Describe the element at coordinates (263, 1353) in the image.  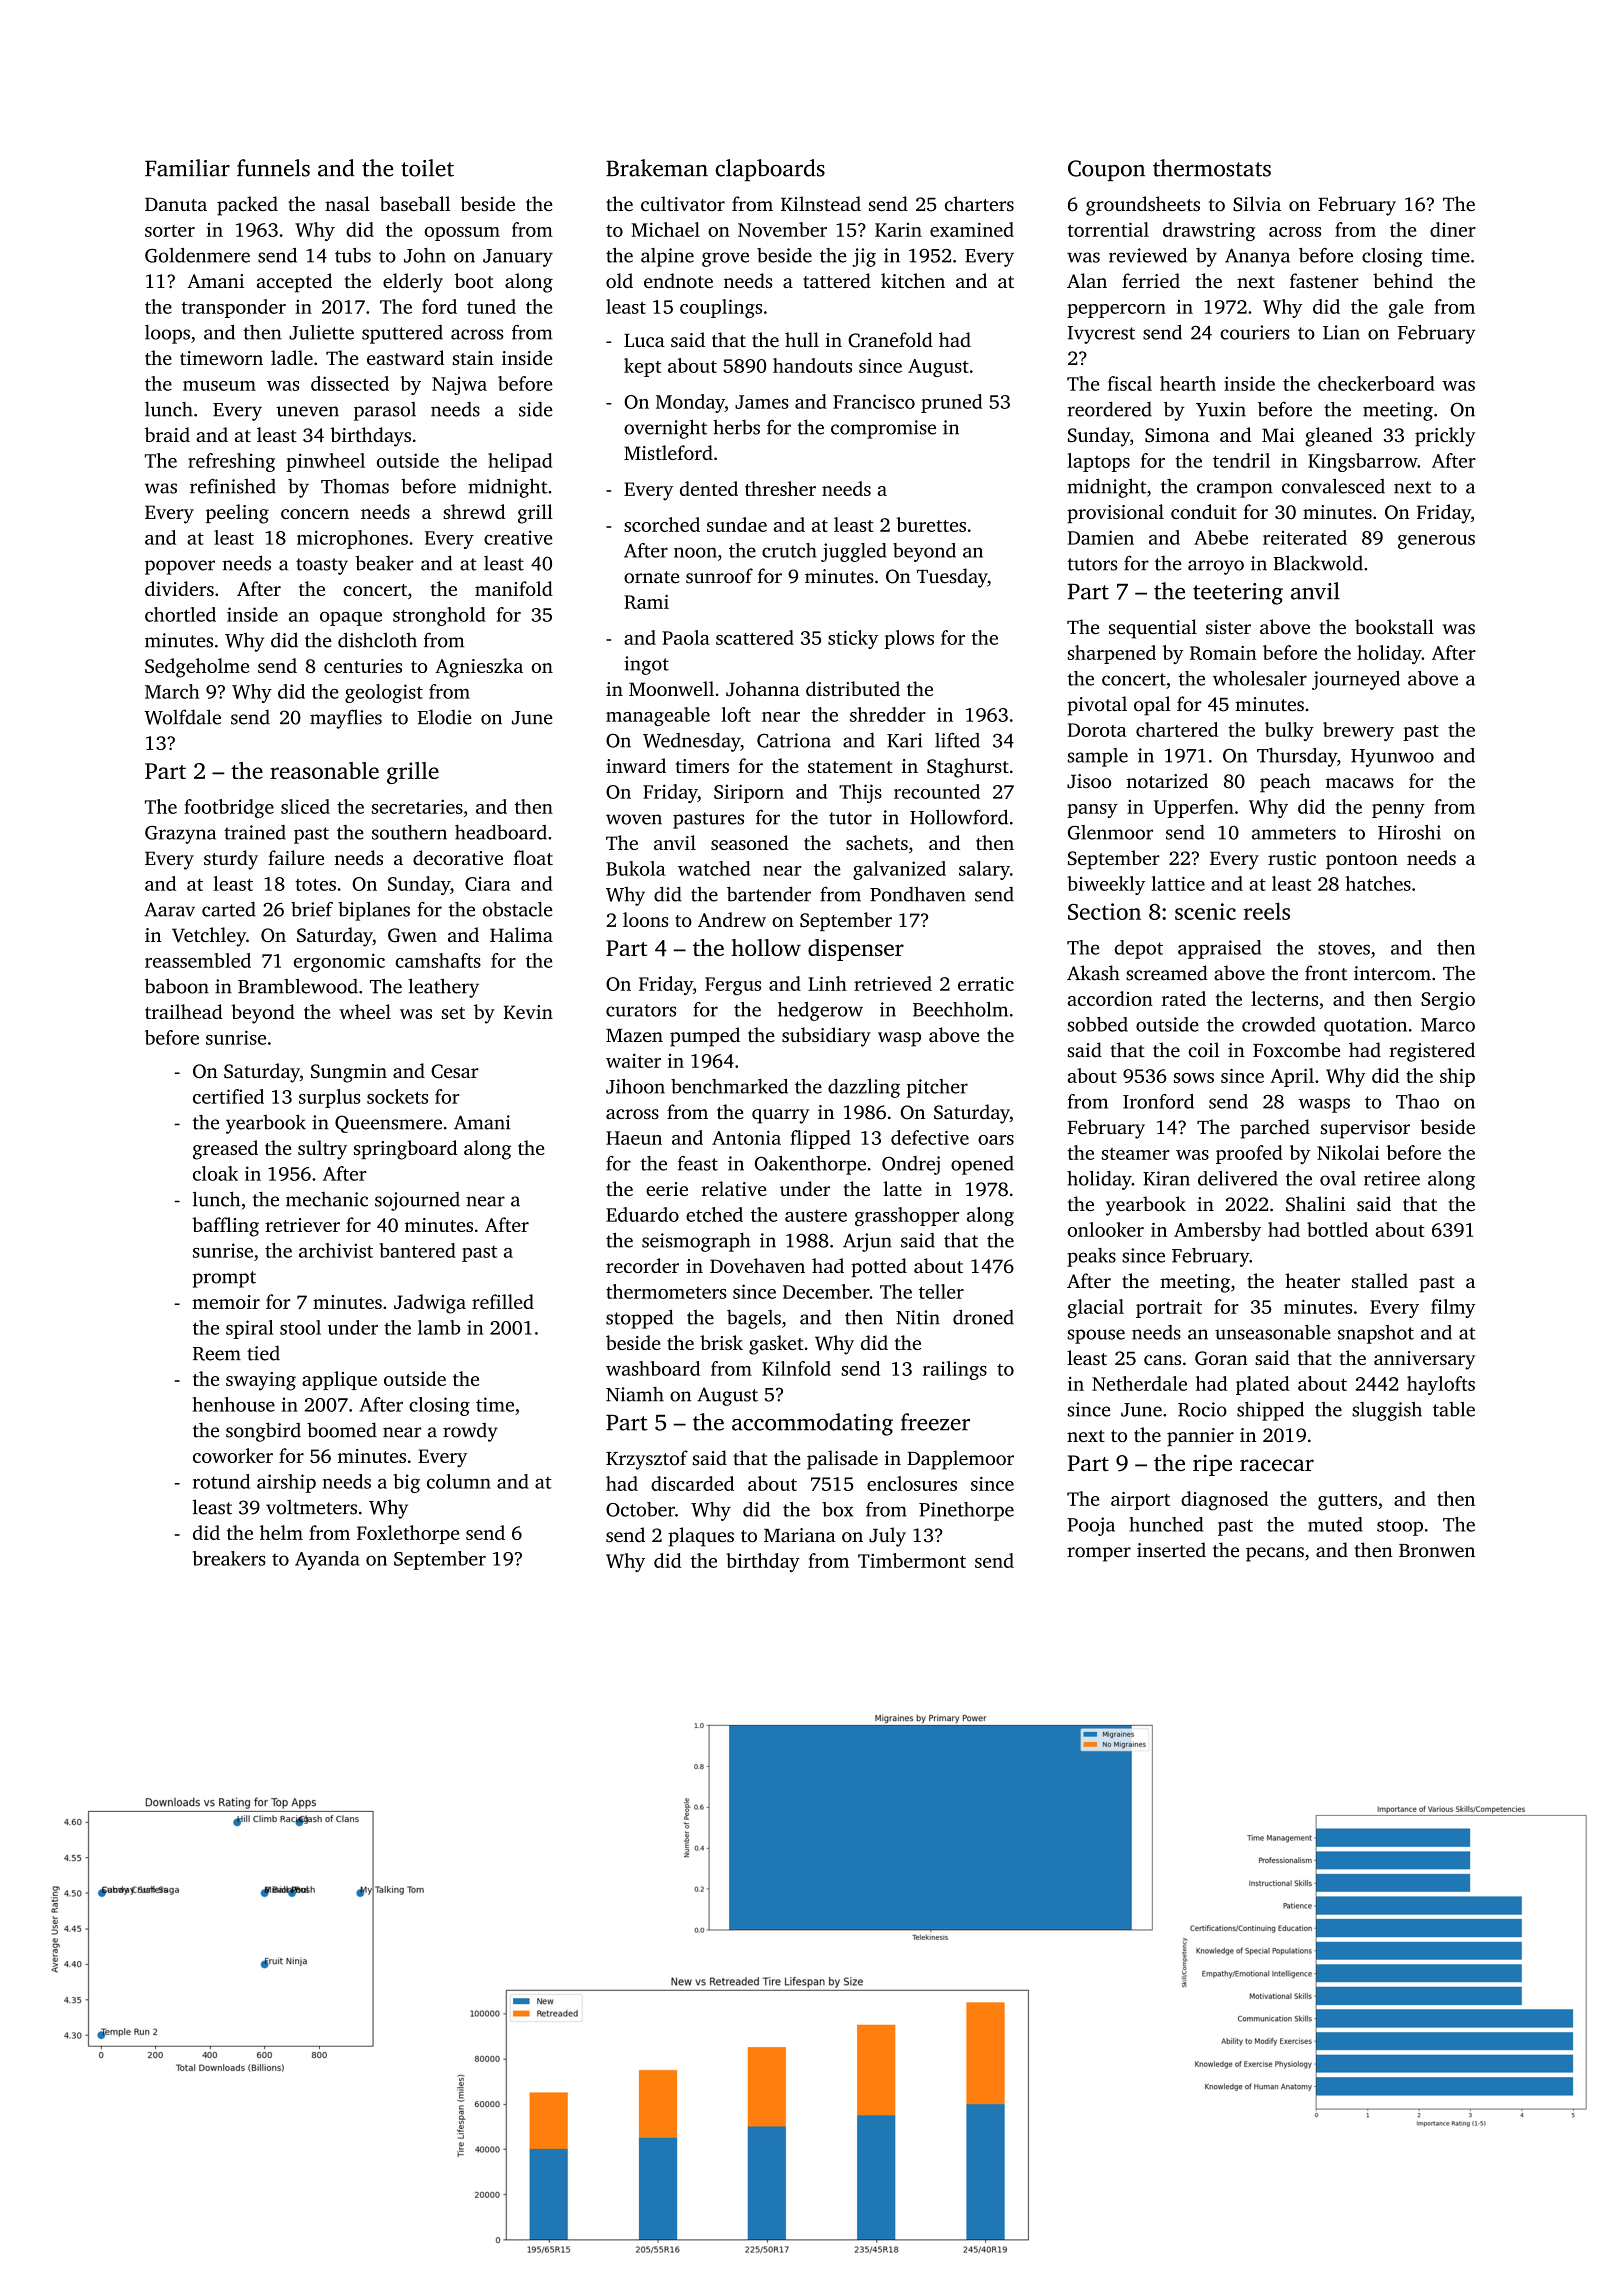
I see `tied` at that location.
